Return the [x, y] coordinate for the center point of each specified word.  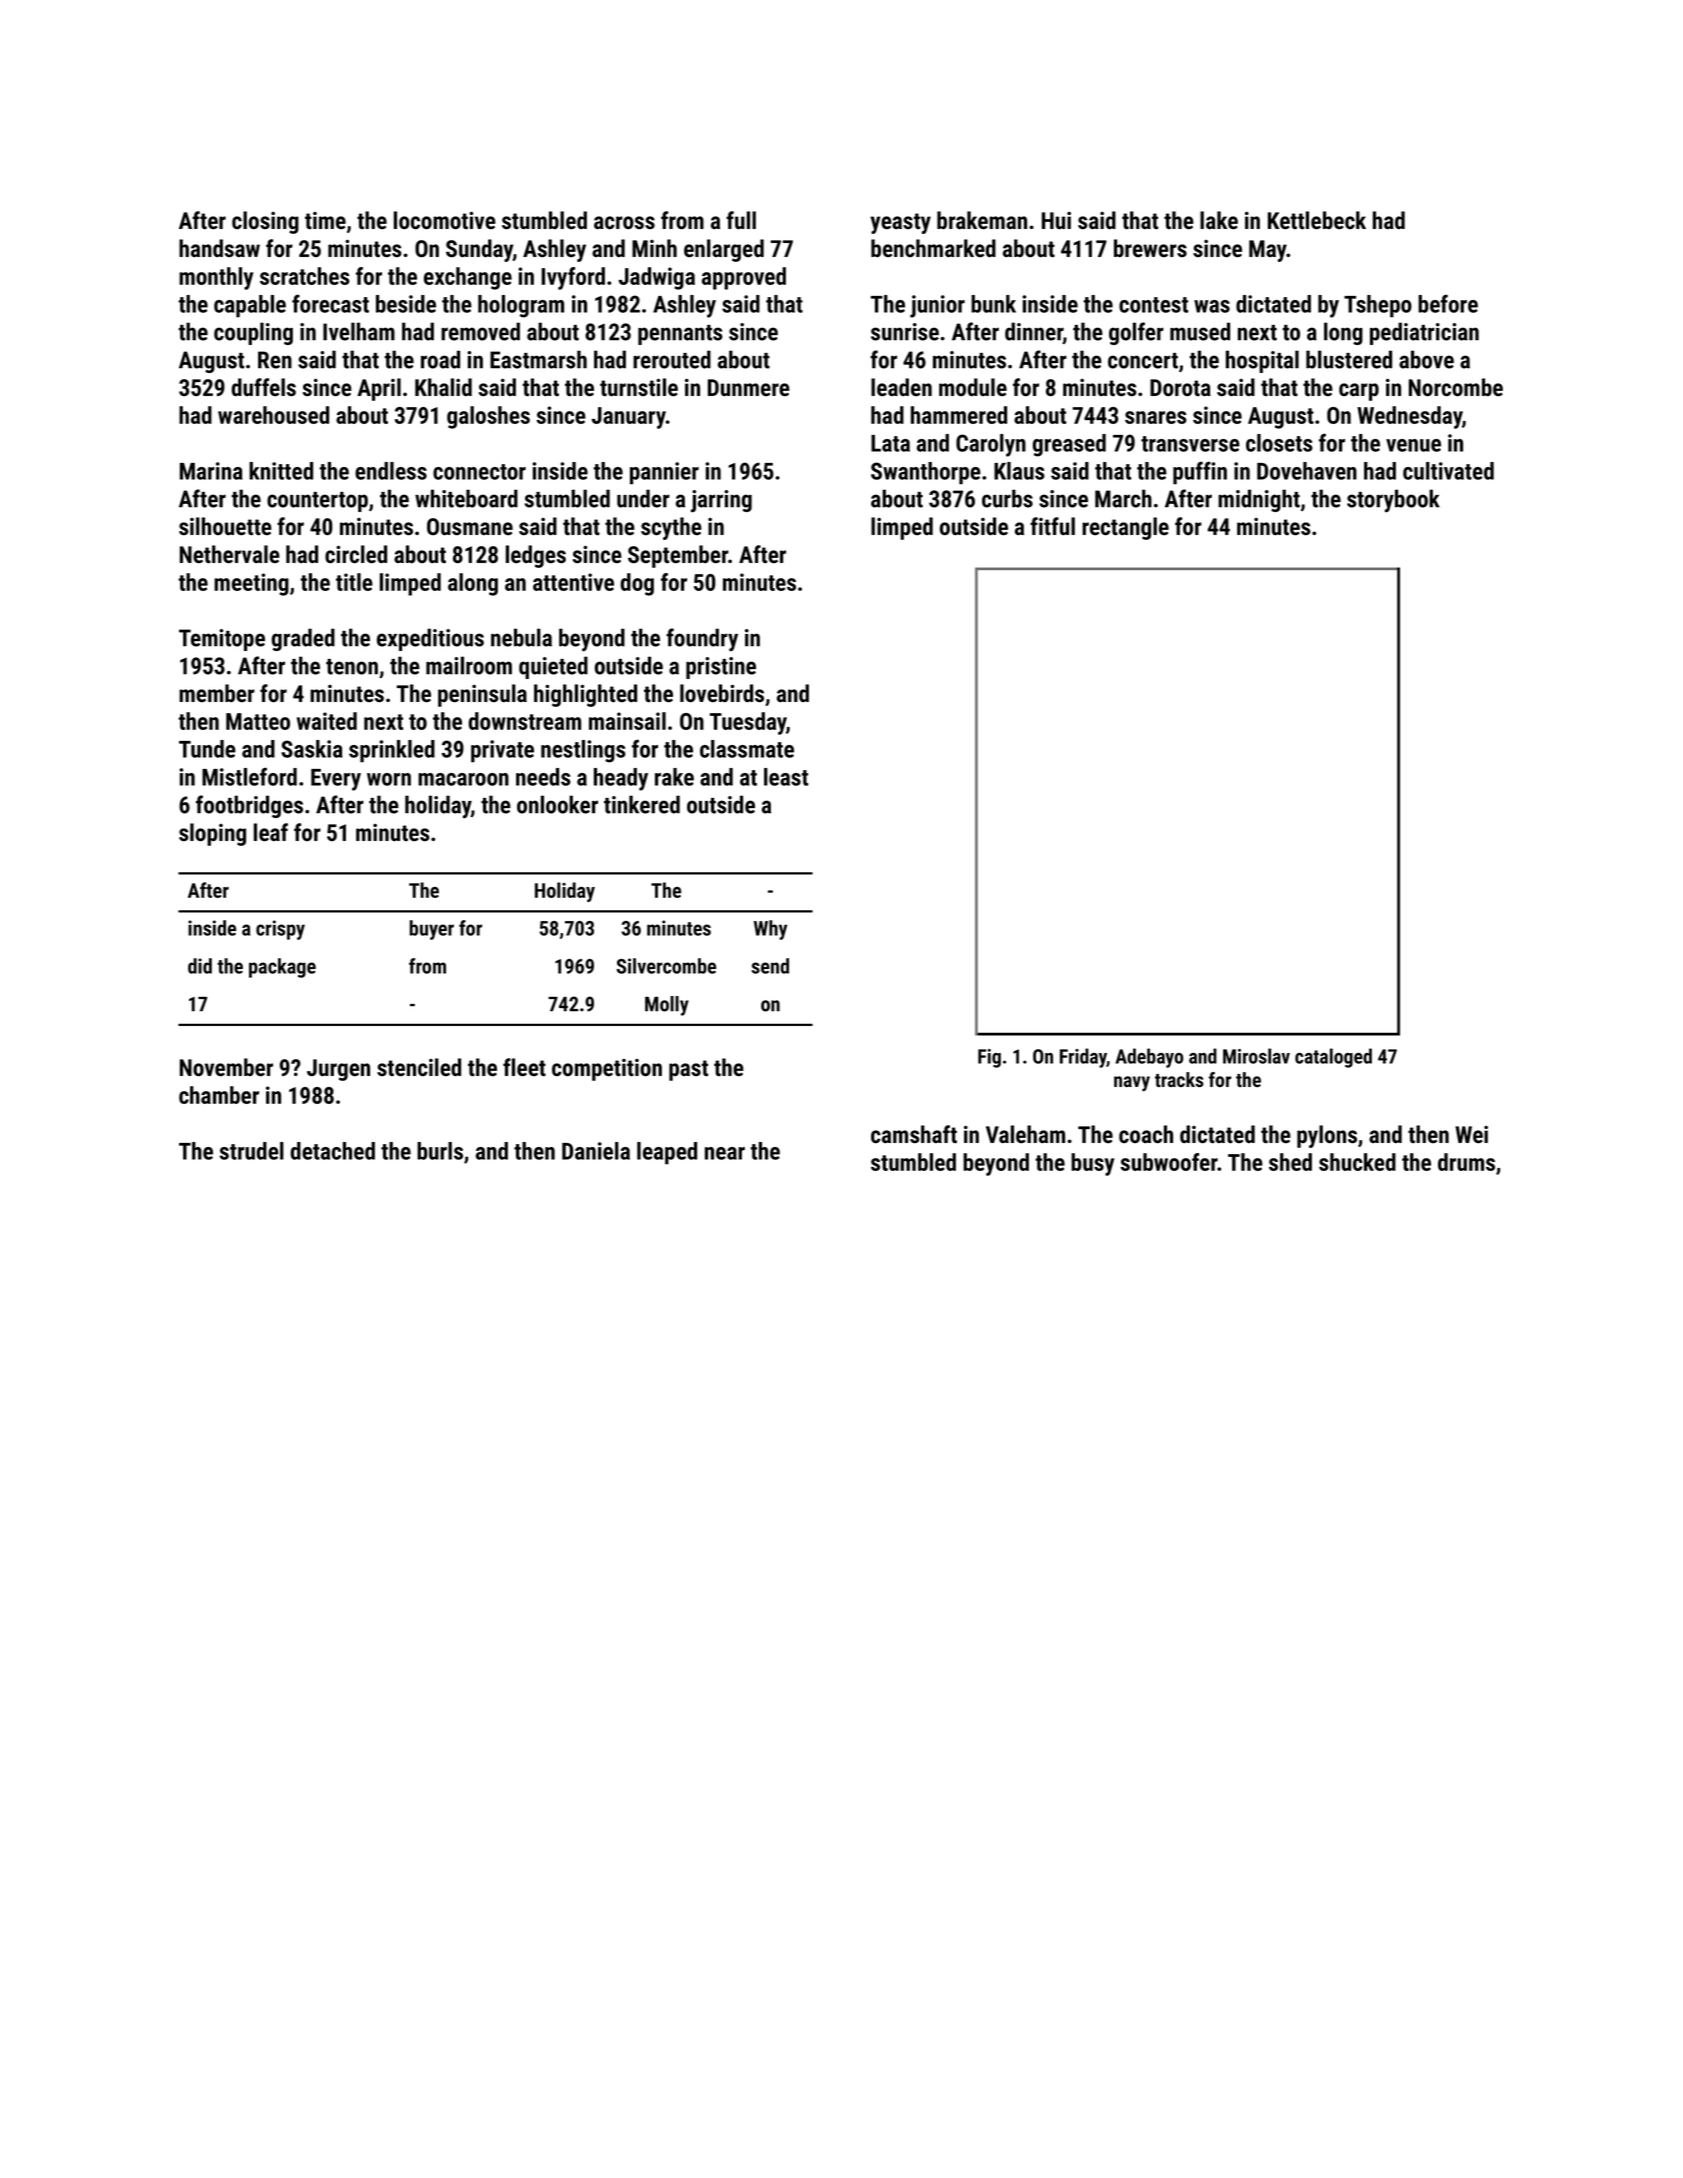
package [282, 968]
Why [770, 930]
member [217, 693]
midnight [1259, 500]
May [1268, 251]
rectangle [1125, 528]
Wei [1471, 1134]
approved [744, 278]
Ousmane [470, 526]
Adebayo [1149, 1058]
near [725, 1153]
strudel [252, 1151]
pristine [721, 668]
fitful [1052, 526]
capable [250, 306]
